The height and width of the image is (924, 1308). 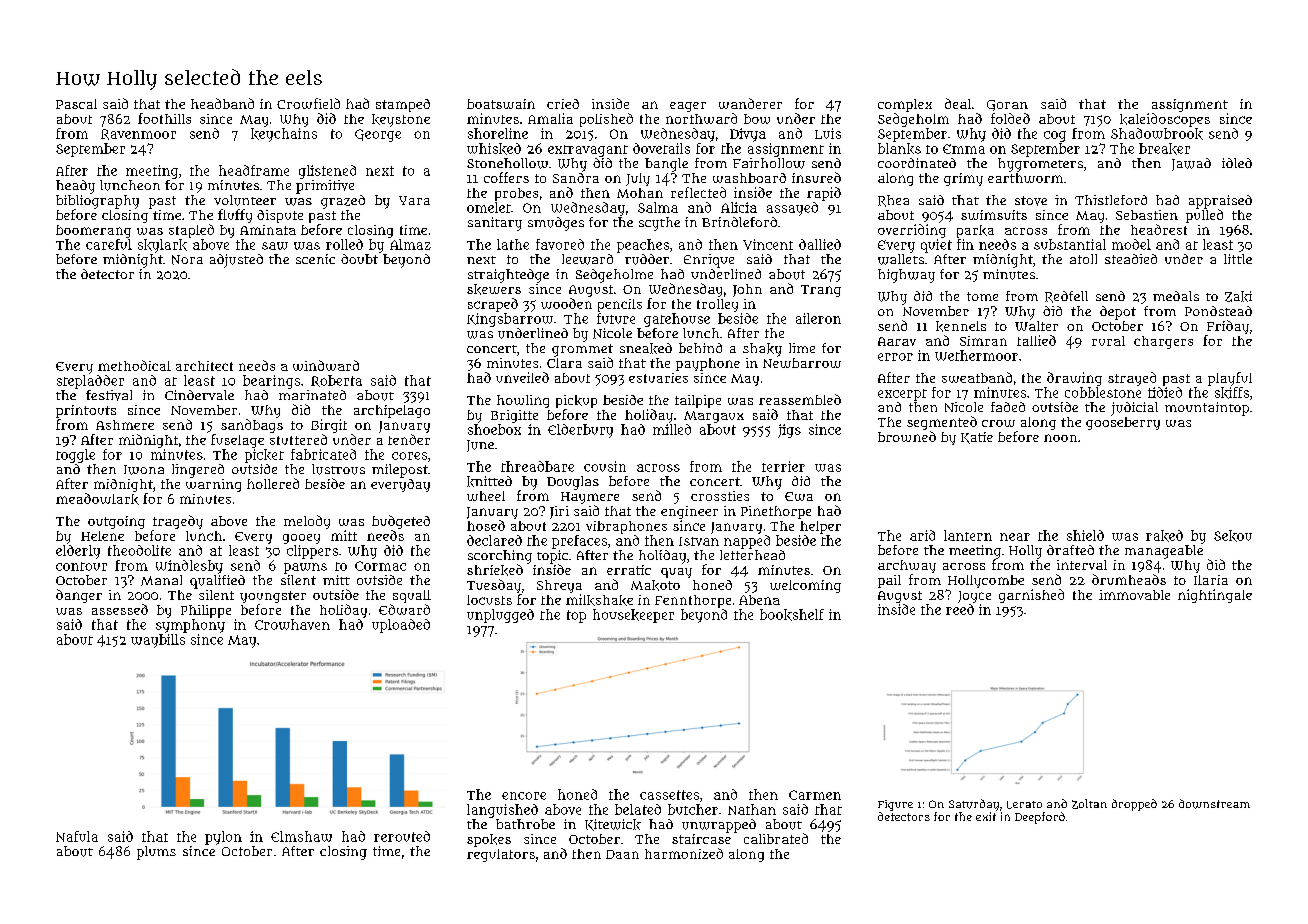 I want to click on Ilaria, so click(x=1211, y=580).
